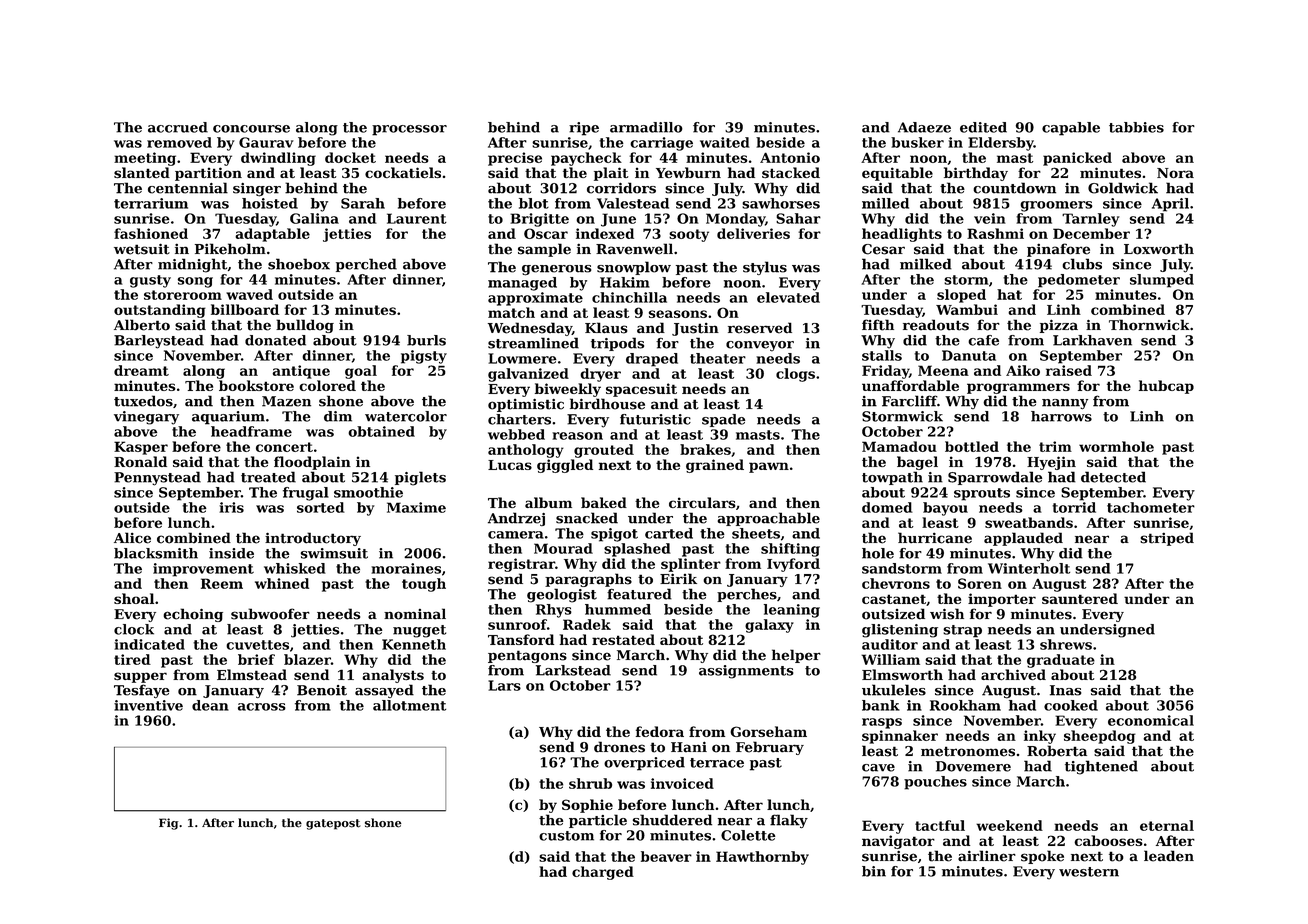  I want to click on western, so click(1089, 872).
